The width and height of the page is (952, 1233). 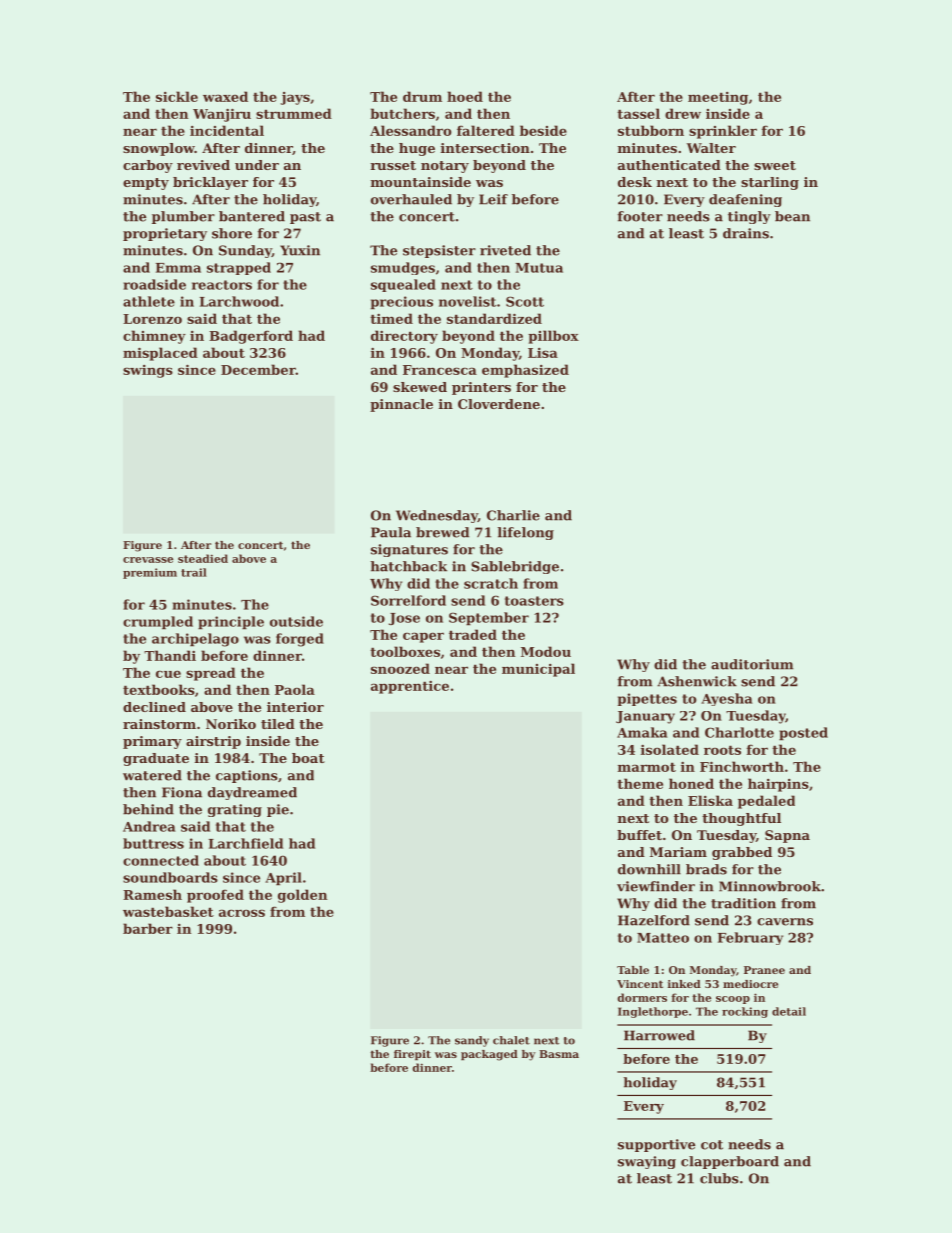 What do you see at coordinates (278, 810) in the page?
I see `pie` at bounding box center [278, 810].
